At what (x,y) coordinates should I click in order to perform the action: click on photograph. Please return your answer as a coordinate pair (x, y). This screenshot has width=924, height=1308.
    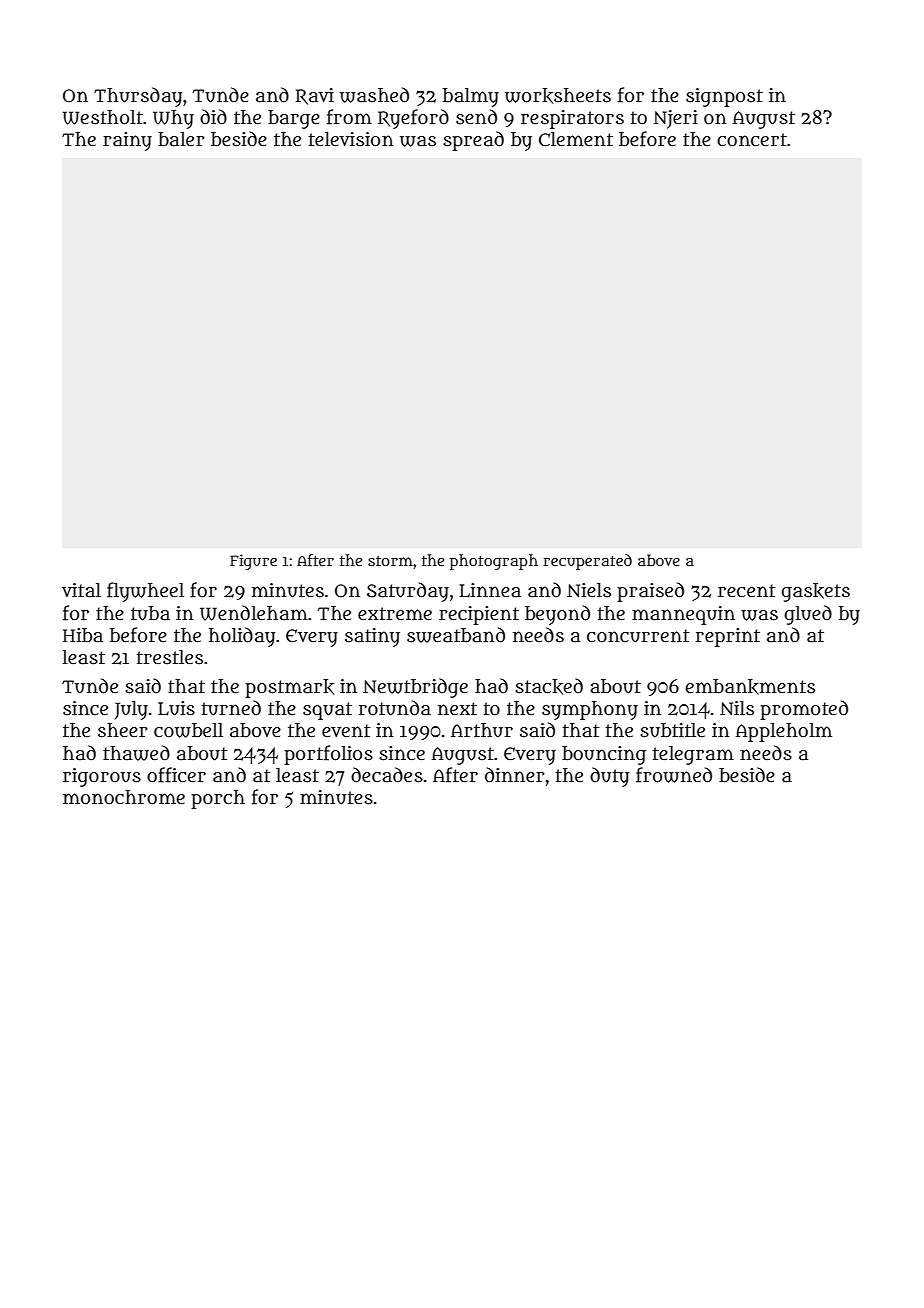
    Looking at the image, I should click on (494, 562).
